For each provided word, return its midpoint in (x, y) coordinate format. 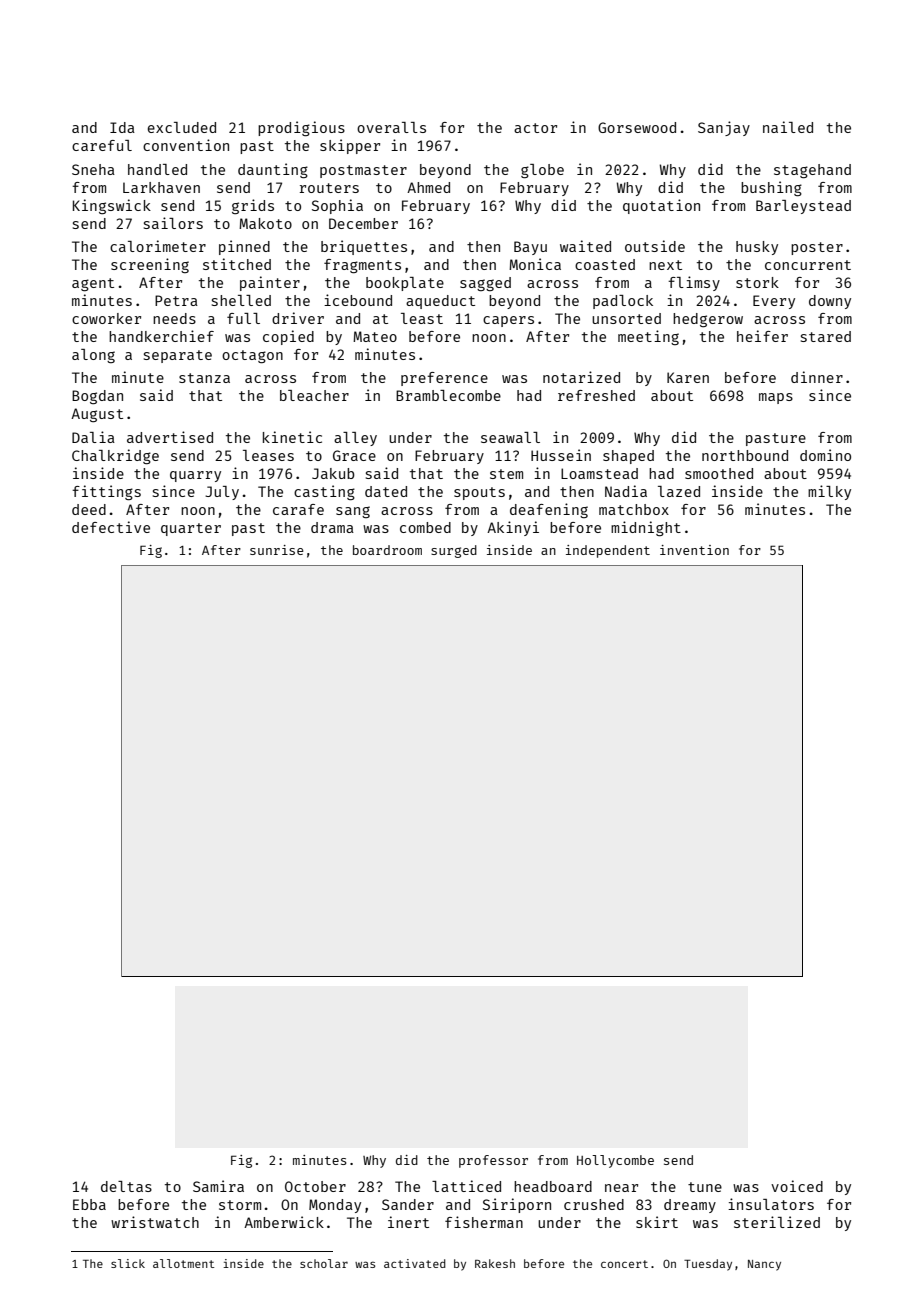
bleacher (314, 395)
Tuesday (708, 1265)
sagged (485, 284)
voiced (797, 1186)
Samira (218, 1186)
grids (253, 206)
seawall (510, 437)
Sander (408, 1204)
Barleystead (803, 207)
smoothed (719, 473)
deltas (126, 1186)
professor (493, 1161)
